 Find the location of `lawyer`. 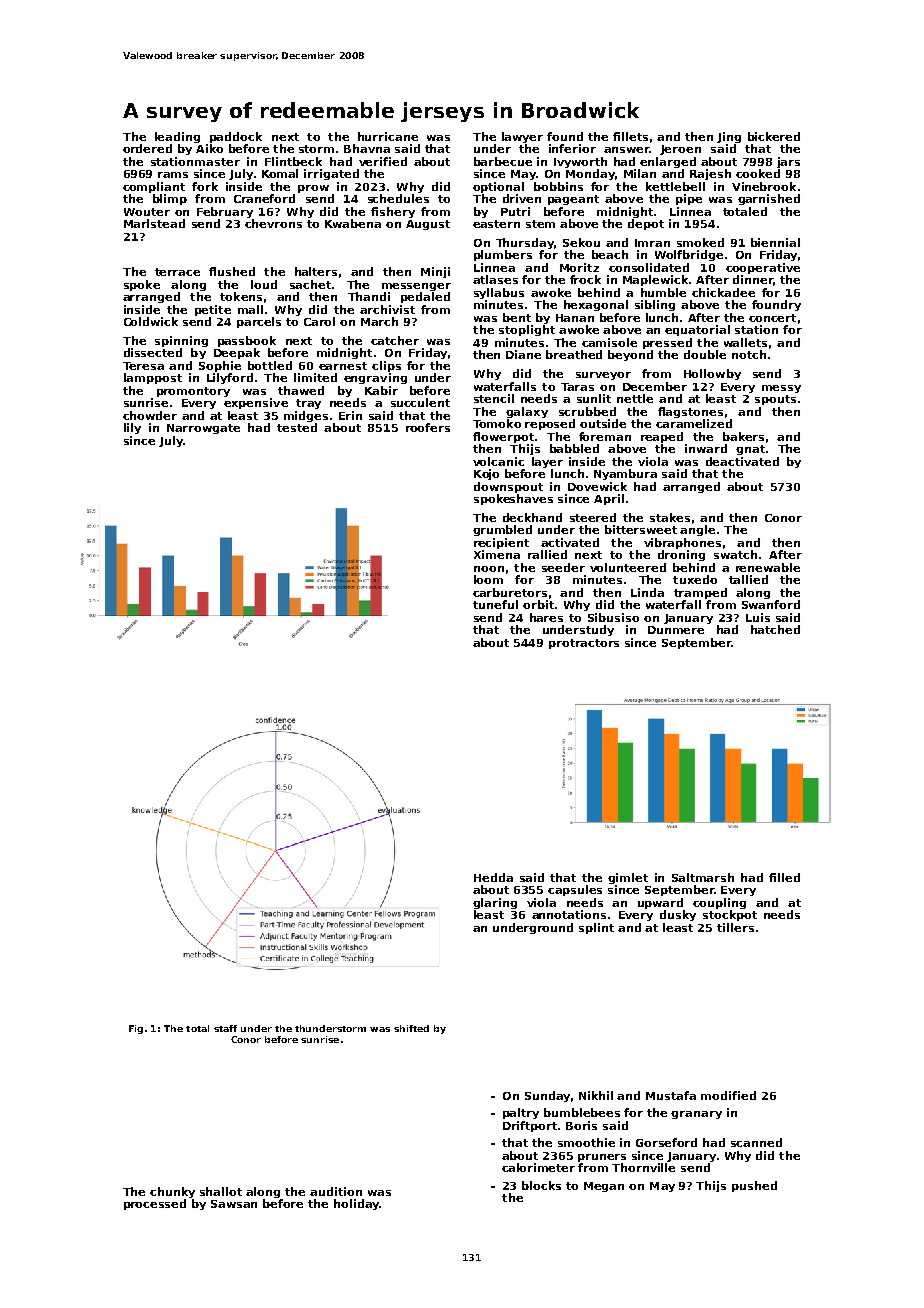

lawyer is located at coordinates (522, 137).
